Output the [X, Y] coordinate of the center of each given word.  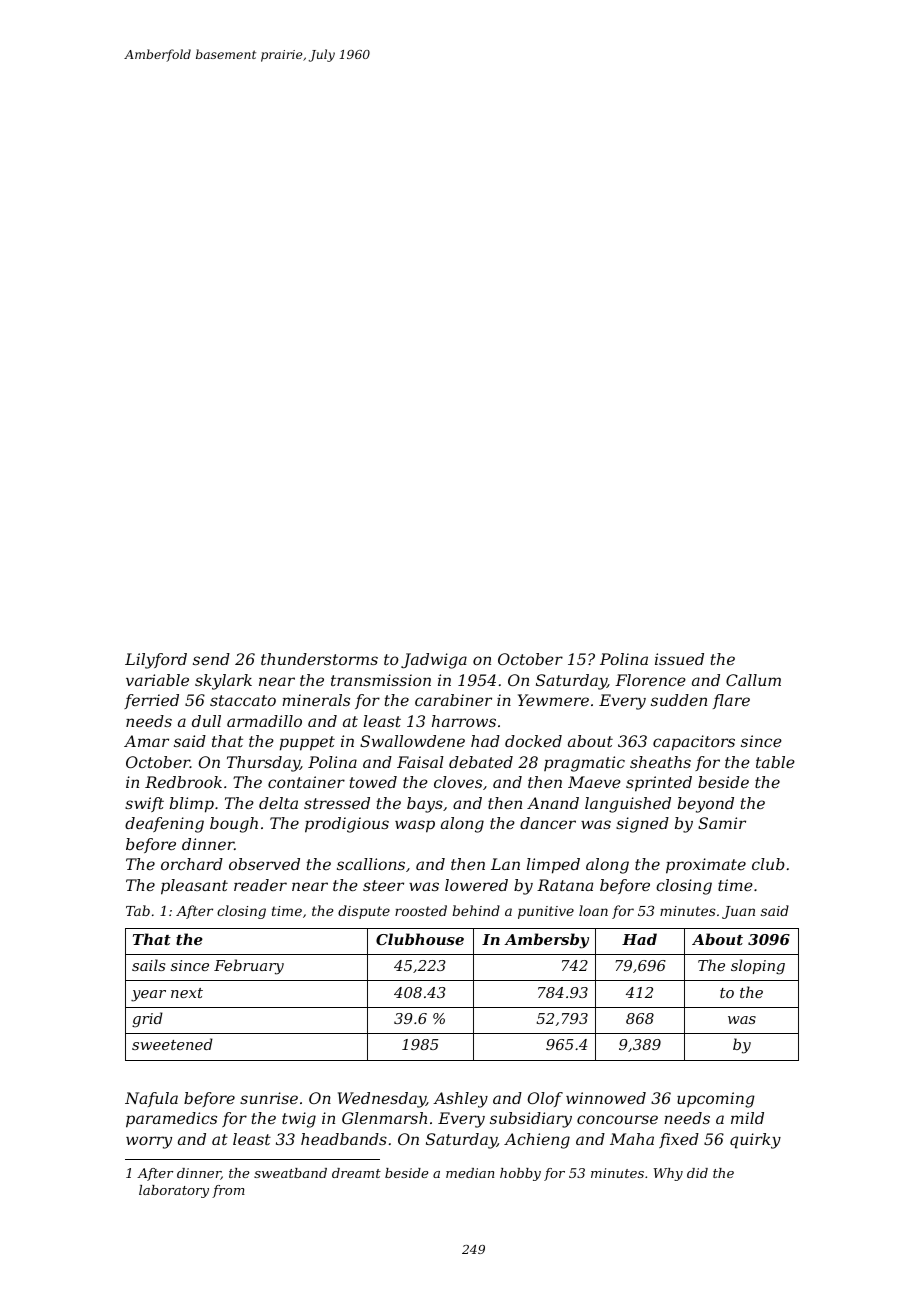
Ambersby [546, 941]
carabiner [453, 700]
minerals [316, 700]
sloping [758, 967]
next [187, 993]
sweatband [290, 1173]
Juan [738, 912]
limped [553, 866]
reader [260, 885]
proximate [706, 866]
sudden [679, 700]
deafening [164, 825]
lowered [476, 885]
